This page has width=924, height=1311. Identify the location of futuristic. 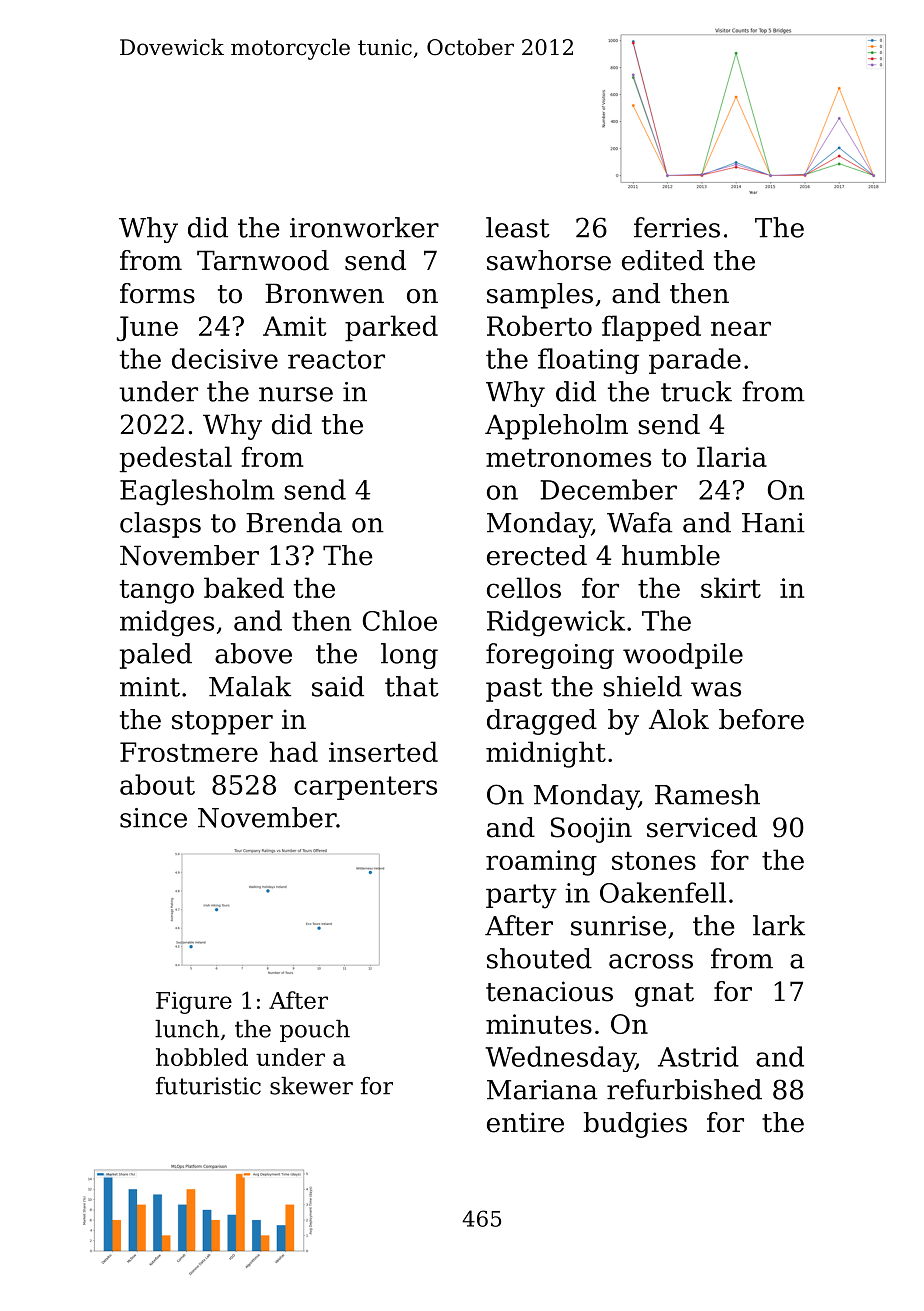
(208, 1086).
